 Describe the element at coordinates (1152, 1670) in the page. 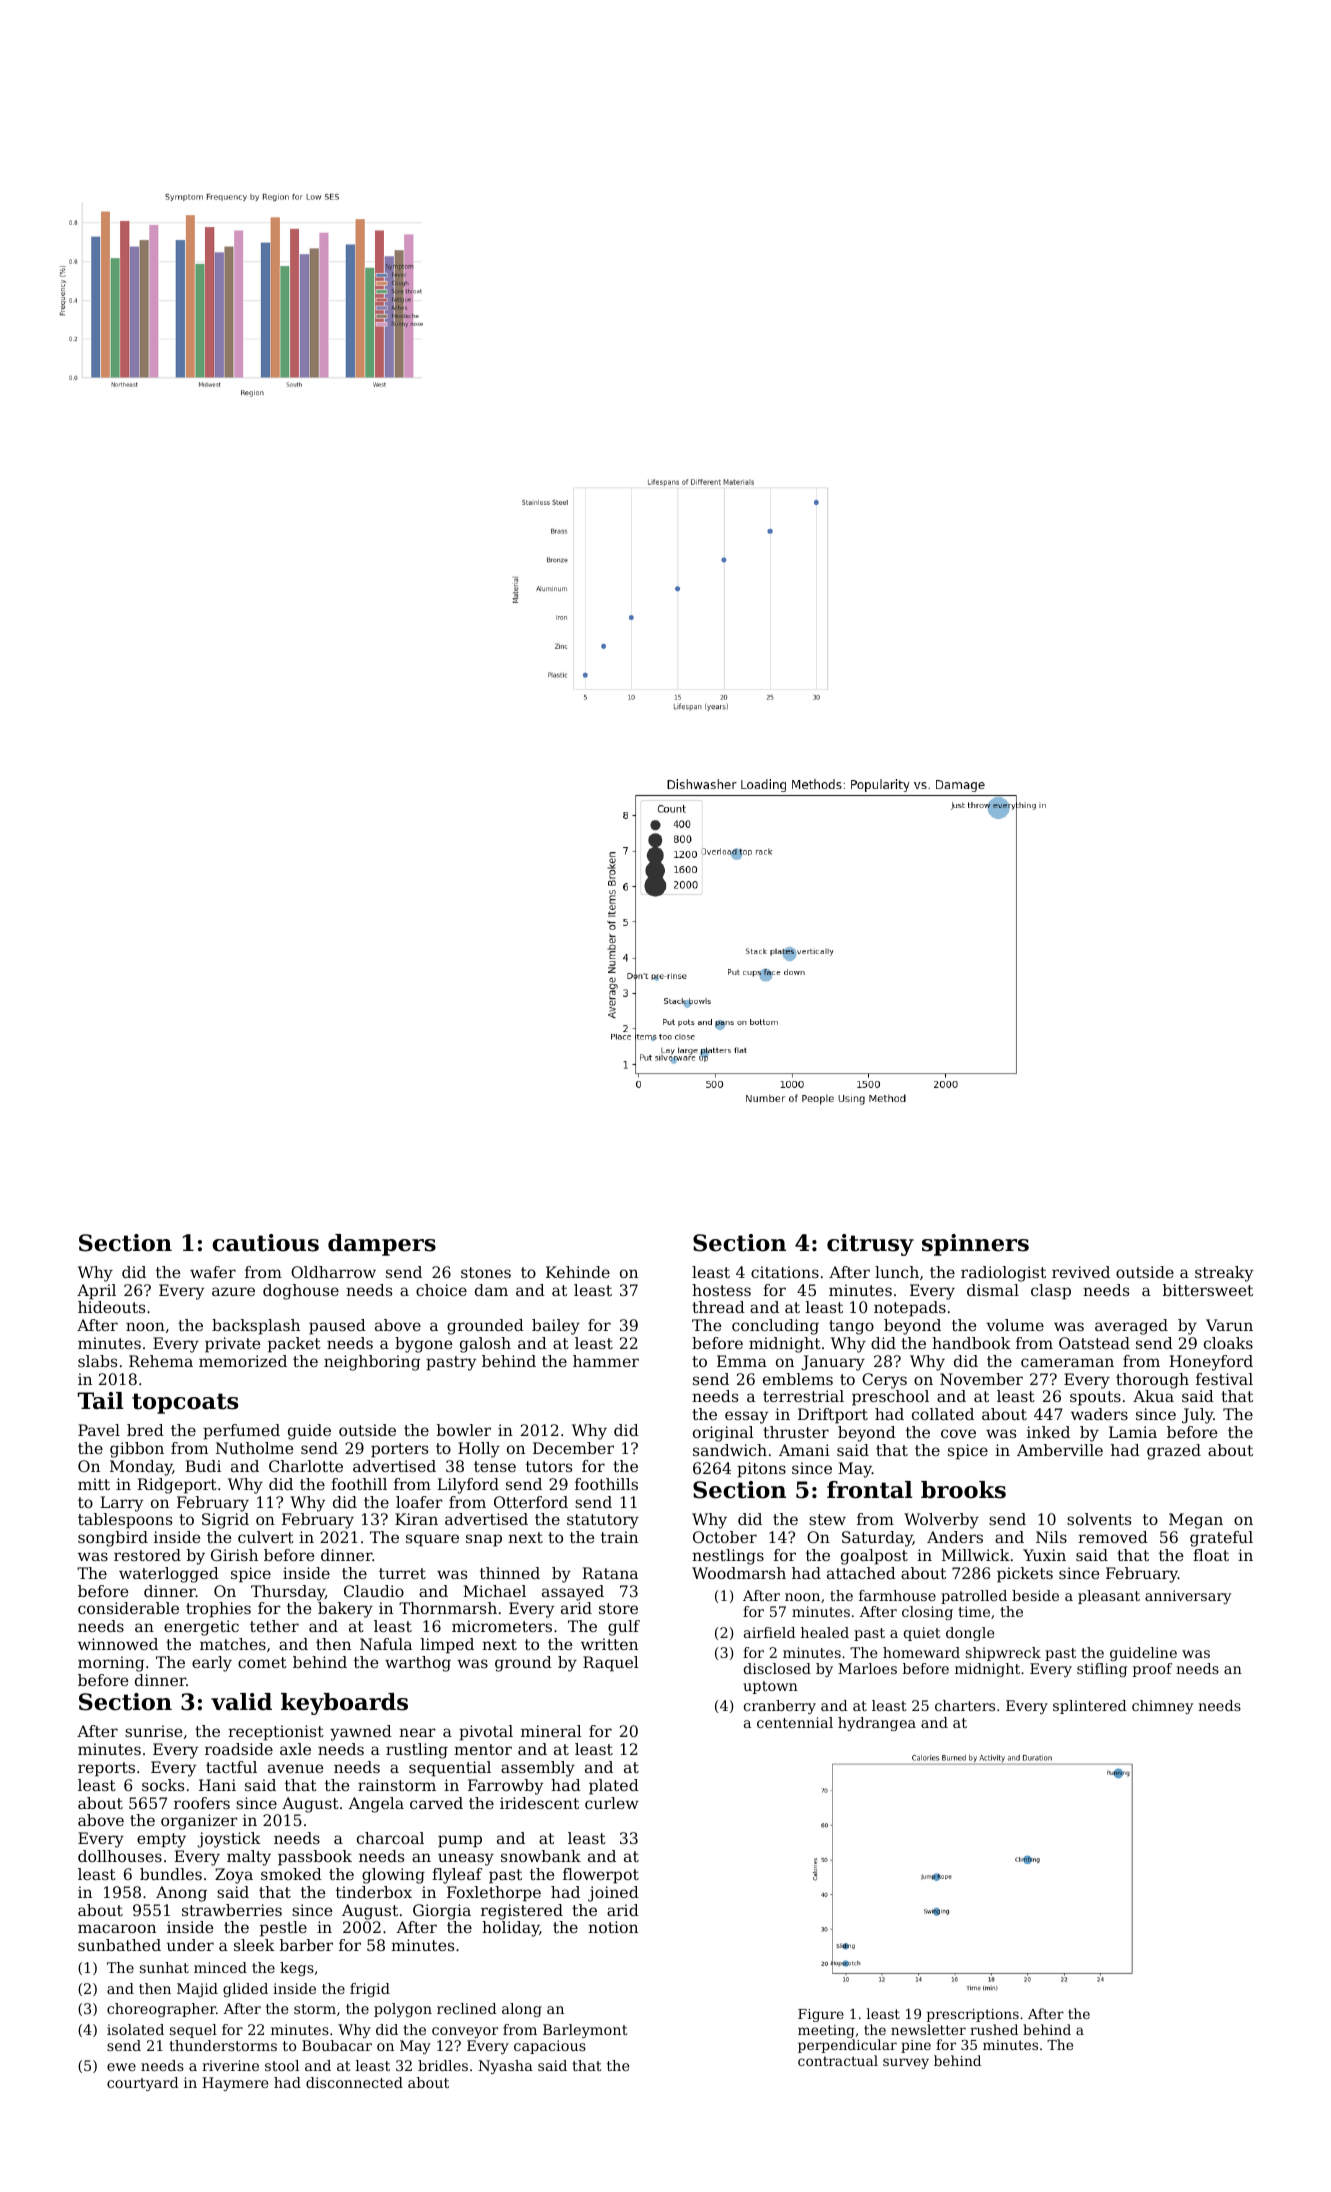

I see `proof` at that location.
